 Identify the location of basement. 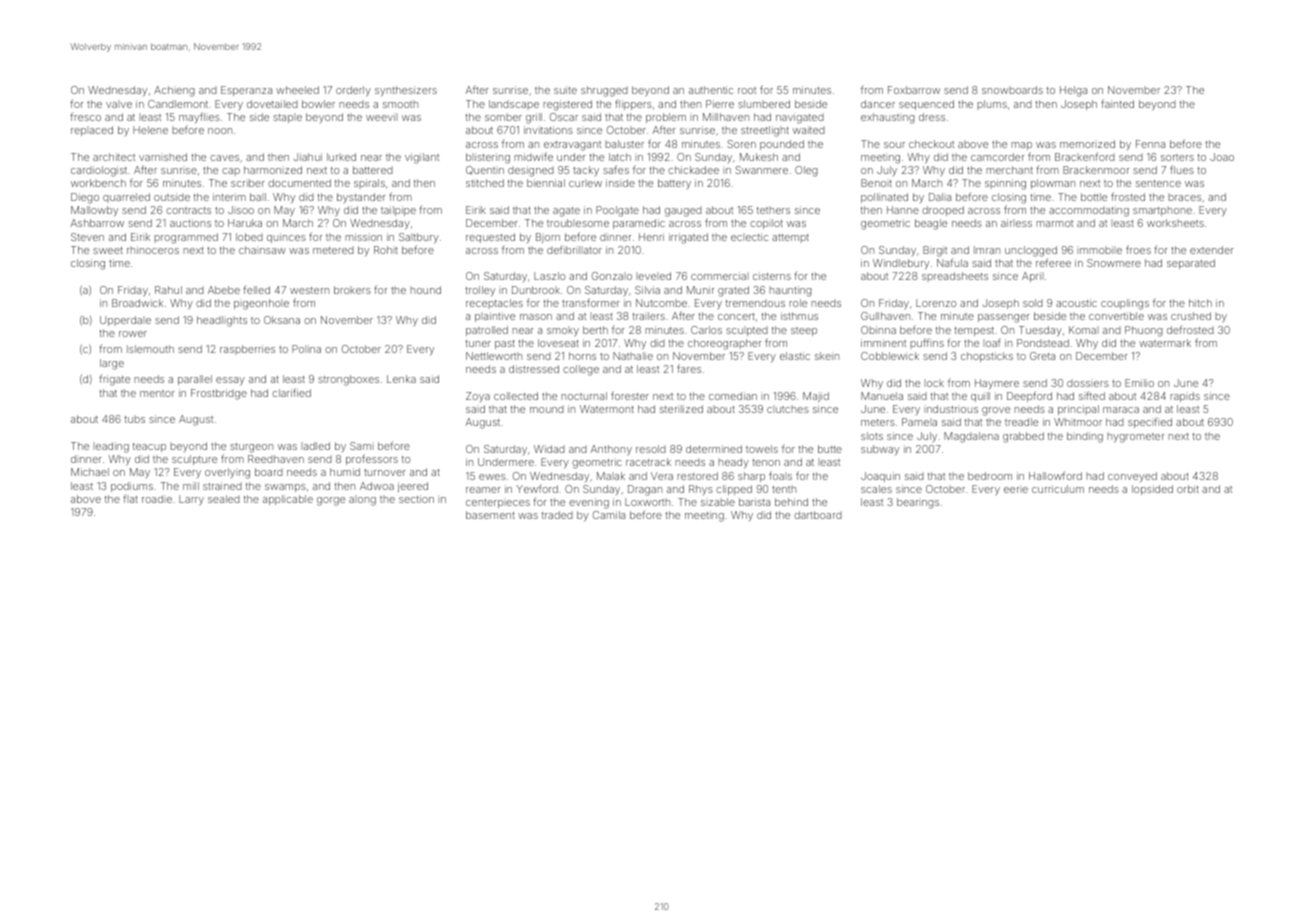
(490, 515).
